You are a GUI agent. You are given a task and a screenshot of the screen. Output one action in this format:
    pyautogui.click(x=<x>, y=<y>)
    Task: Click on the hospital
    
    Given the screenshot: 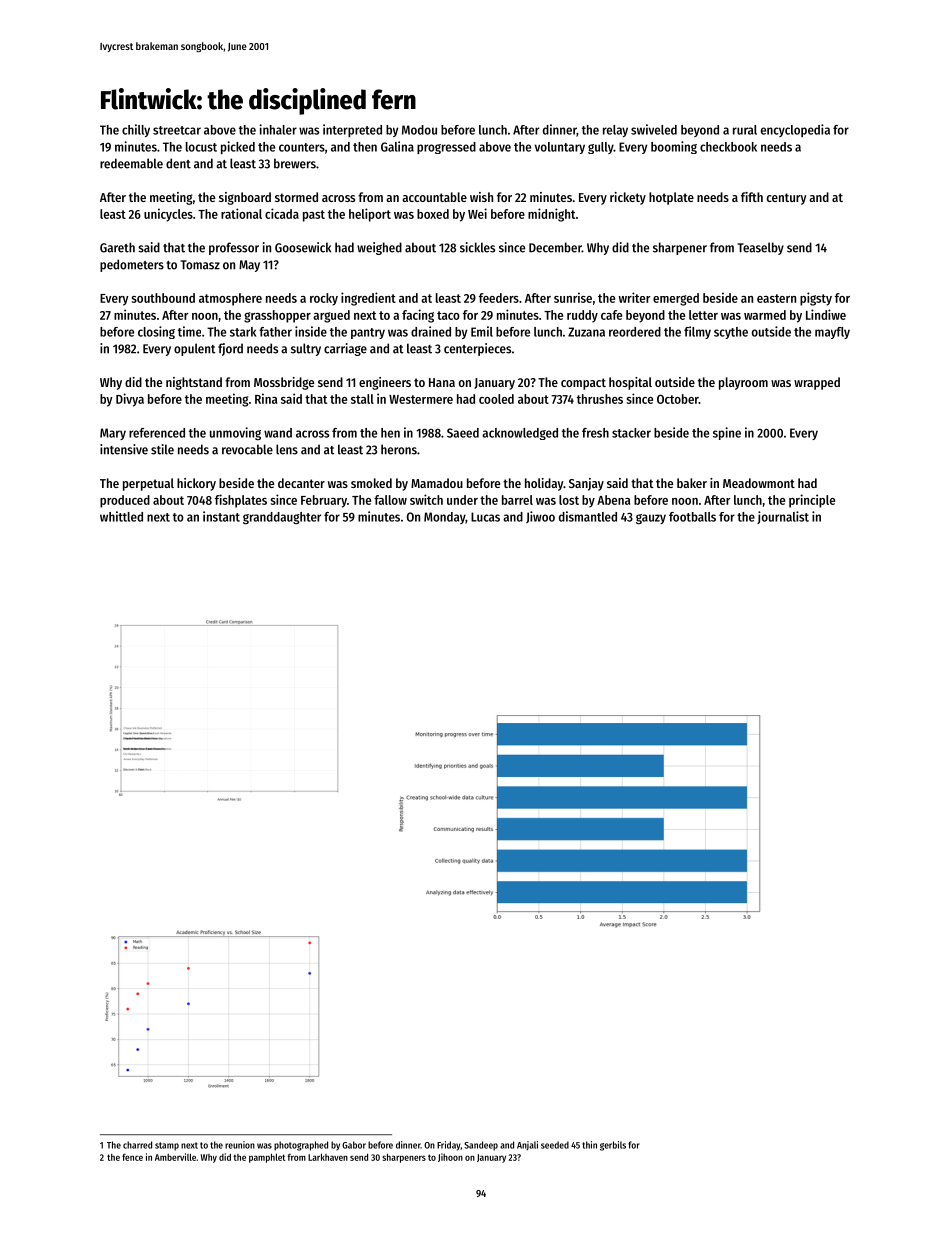 What is the action you would take?
    pyautogui.click(x=630, y=383)
